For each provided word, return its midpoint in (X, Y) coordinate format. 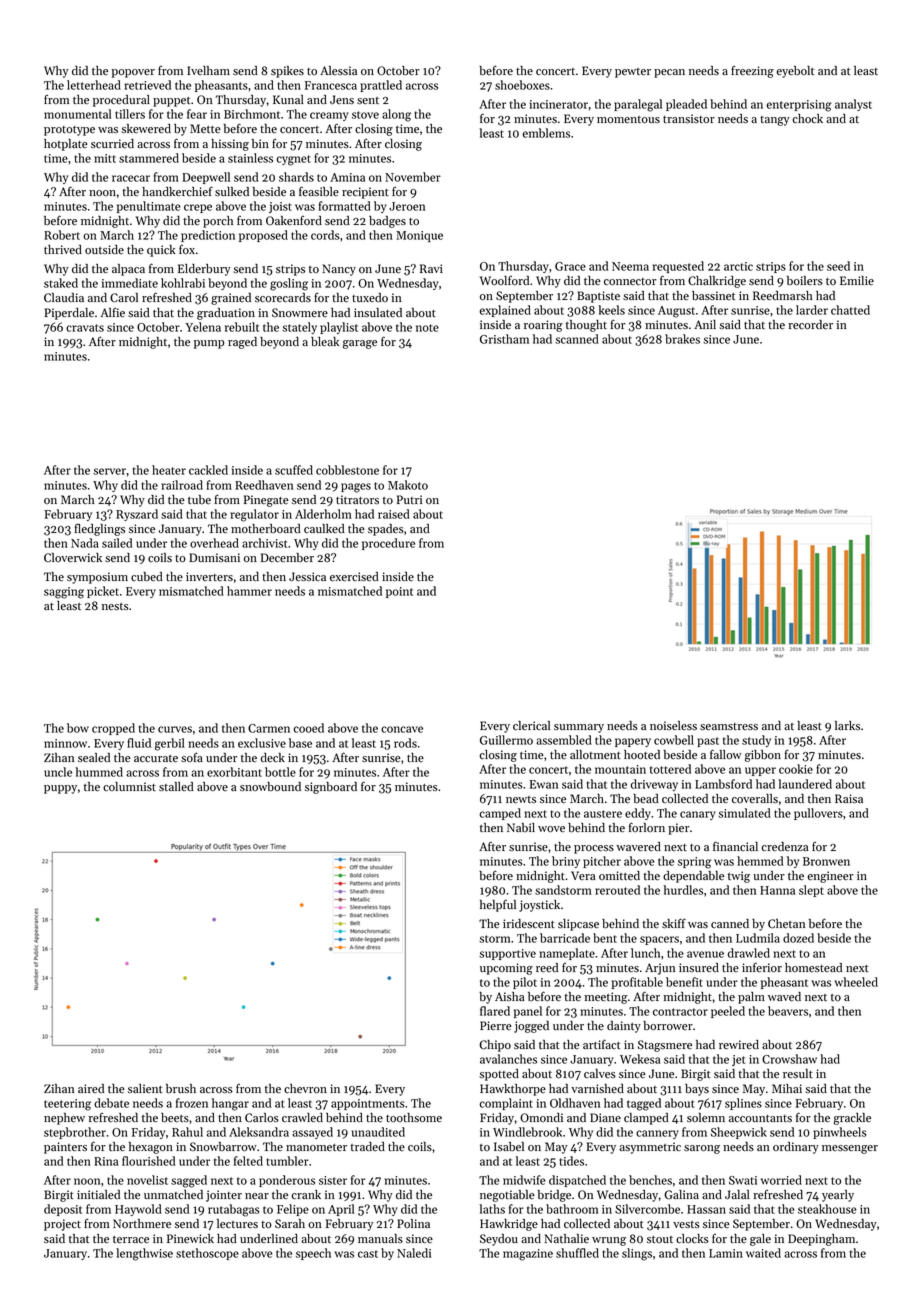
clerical (531, 725)
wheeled (856, 982)
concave (402, 729)
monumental (77, 114)
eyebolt (795, 72)
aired (91, 1088)
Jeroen (407, 206)
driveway (654, 785)
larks (847, 725)
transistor (689, 119)
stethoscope (207, 1254)
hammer (249, 591)
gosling (289, 284)
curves (175, 729)
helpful (498, 905)
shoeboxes (522, 85)
